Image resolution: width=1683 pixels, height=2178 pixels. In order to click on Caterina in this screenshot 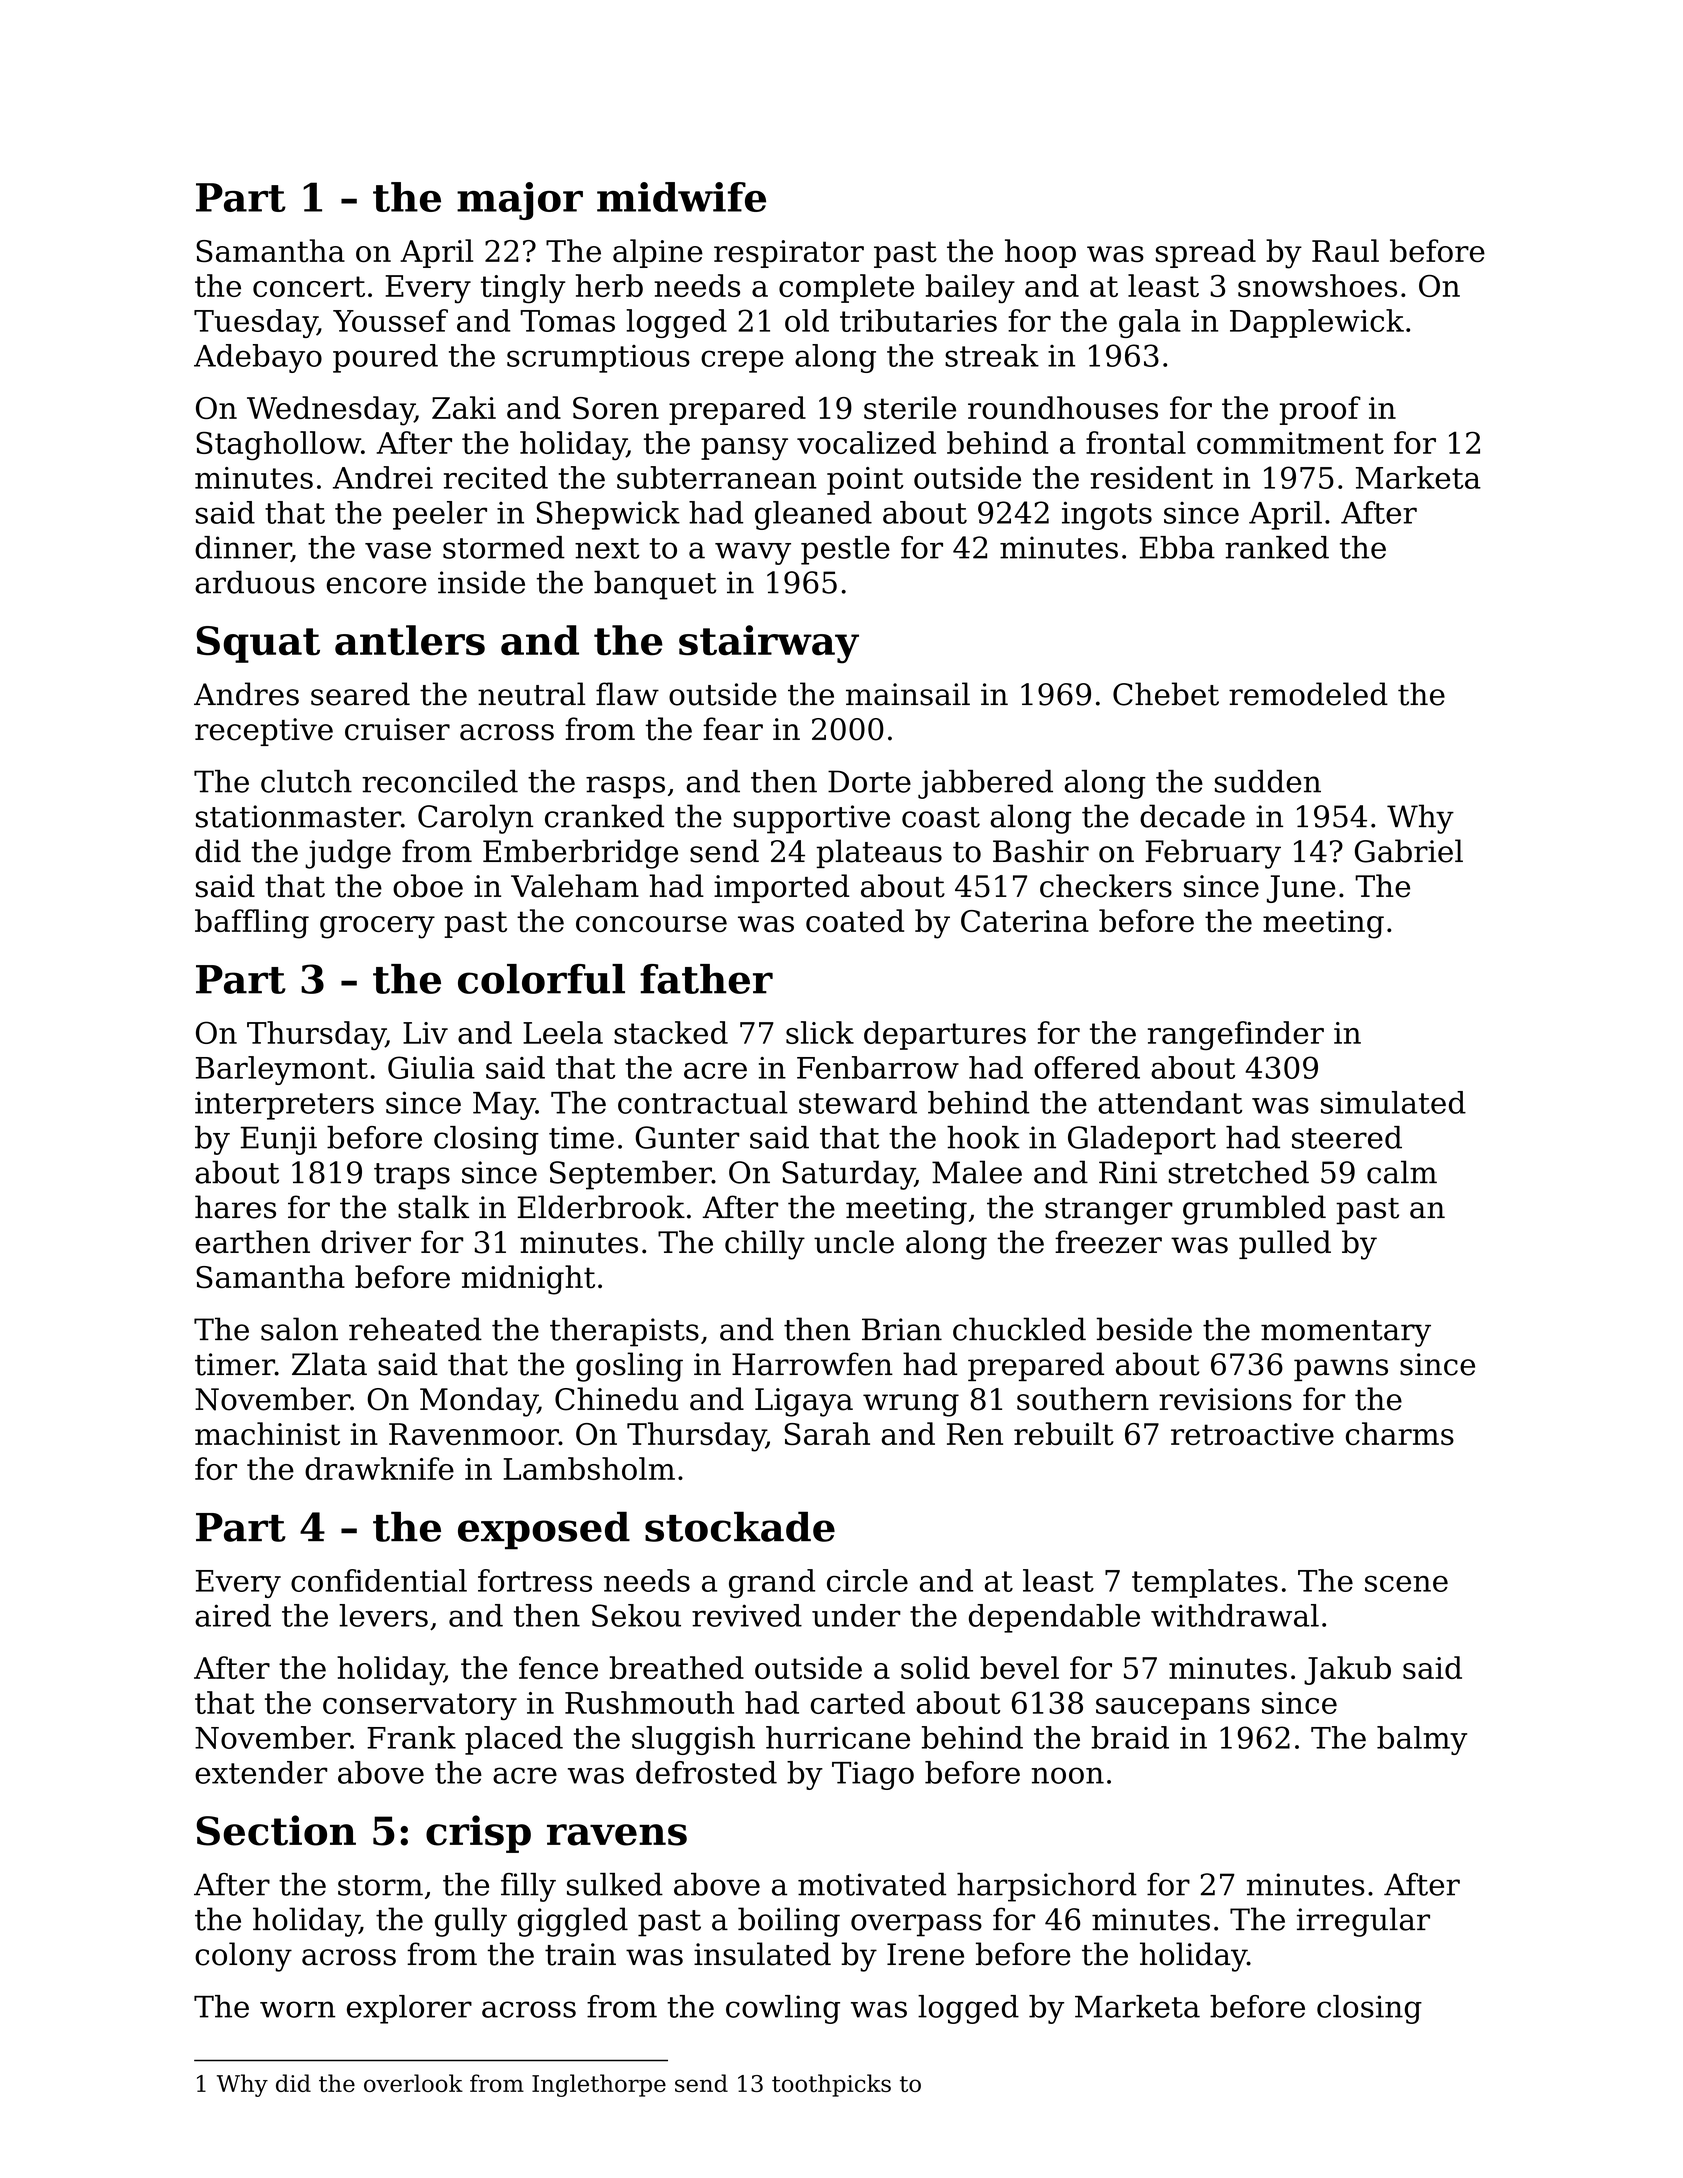, I will do `click(1025, 921)`.
